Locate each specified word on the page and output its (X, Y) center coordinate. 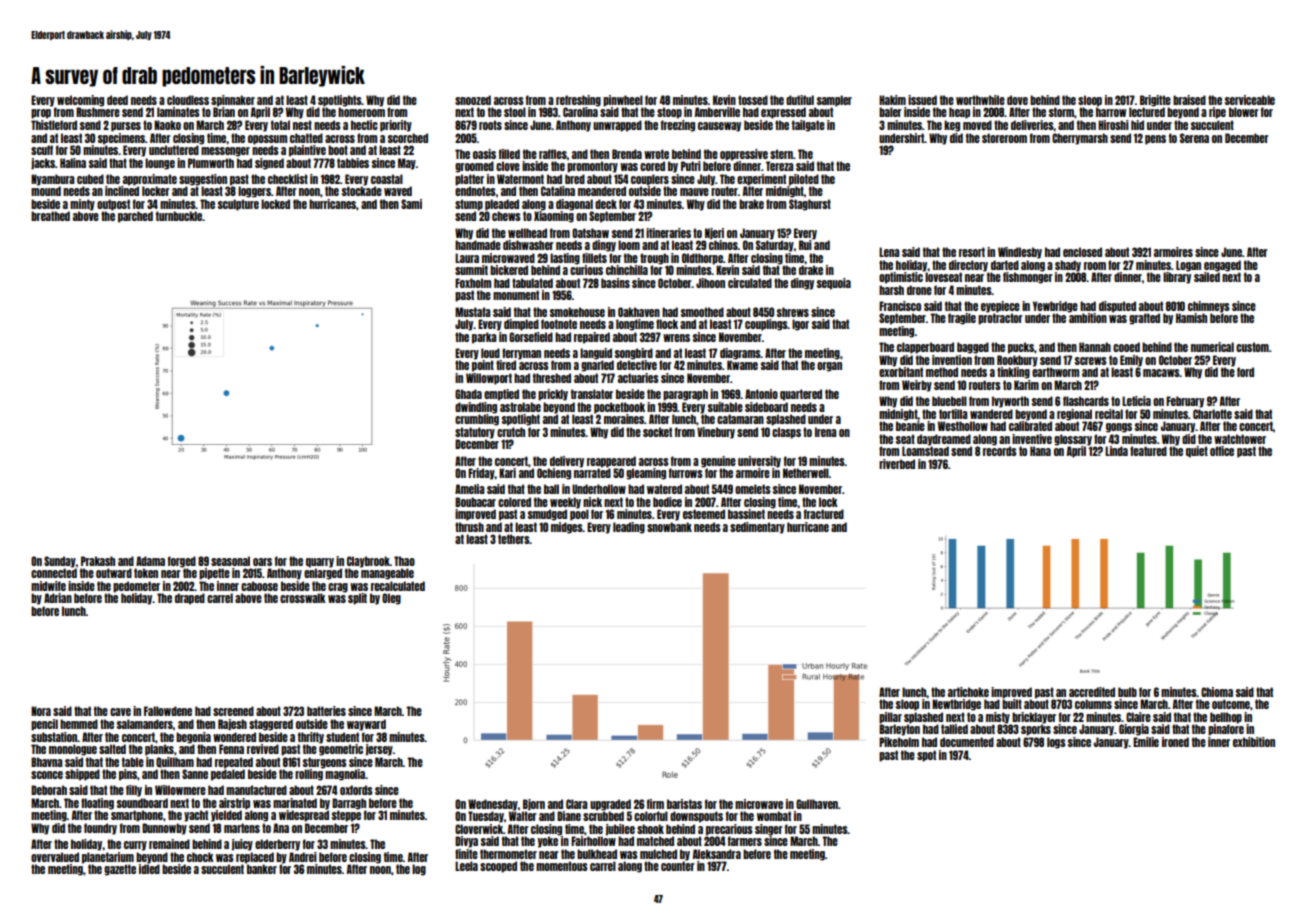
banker (262, 869)
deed (117, 100)
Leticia (1136, 401)
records (1000, 451)
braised (1189, 100)
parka (484, 338)
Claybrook (368, 562)
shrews (793, 312)
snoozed (473, 100)
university (759, 461)
